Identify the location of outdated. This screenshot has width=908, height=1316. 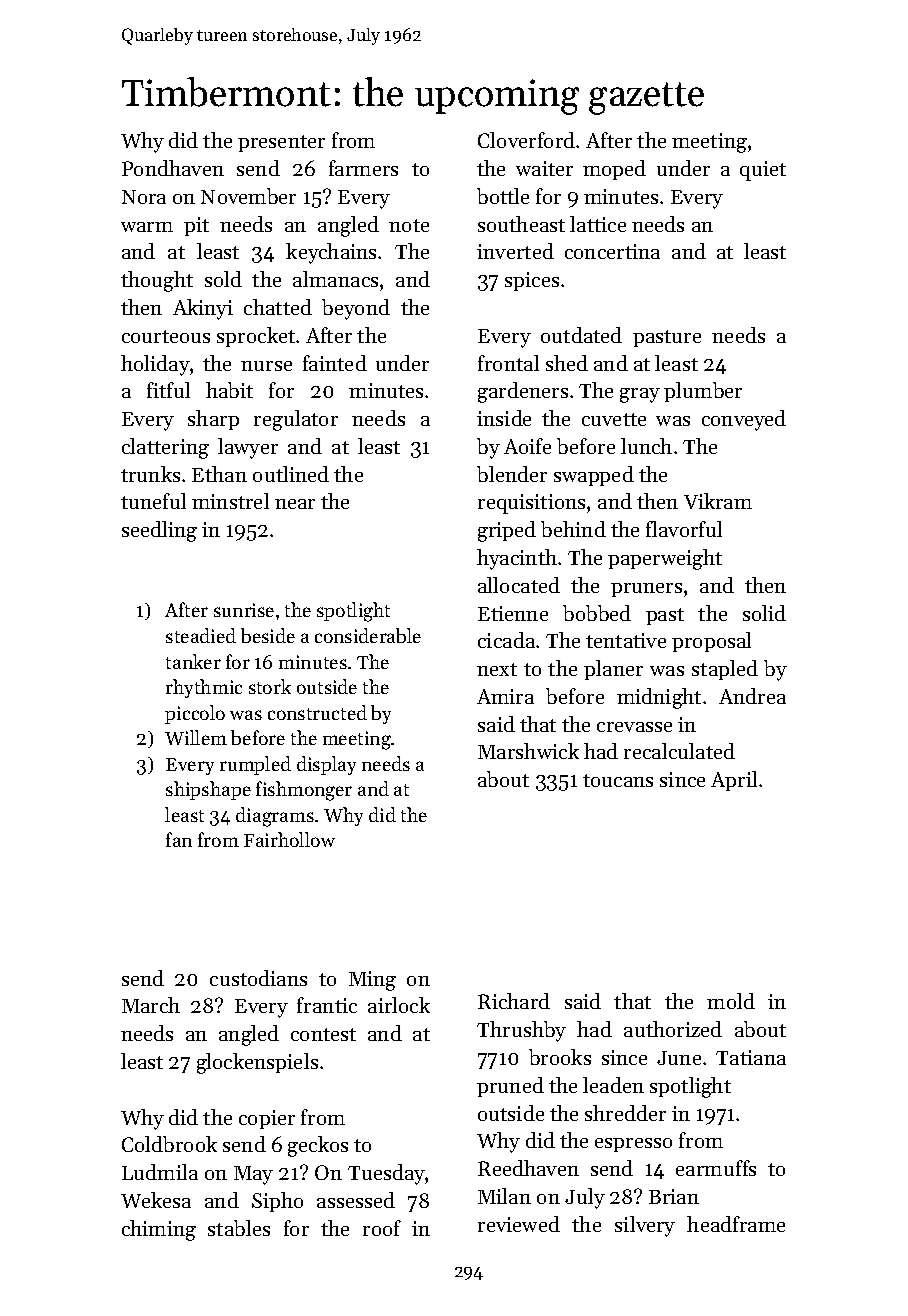
(581, 335).
